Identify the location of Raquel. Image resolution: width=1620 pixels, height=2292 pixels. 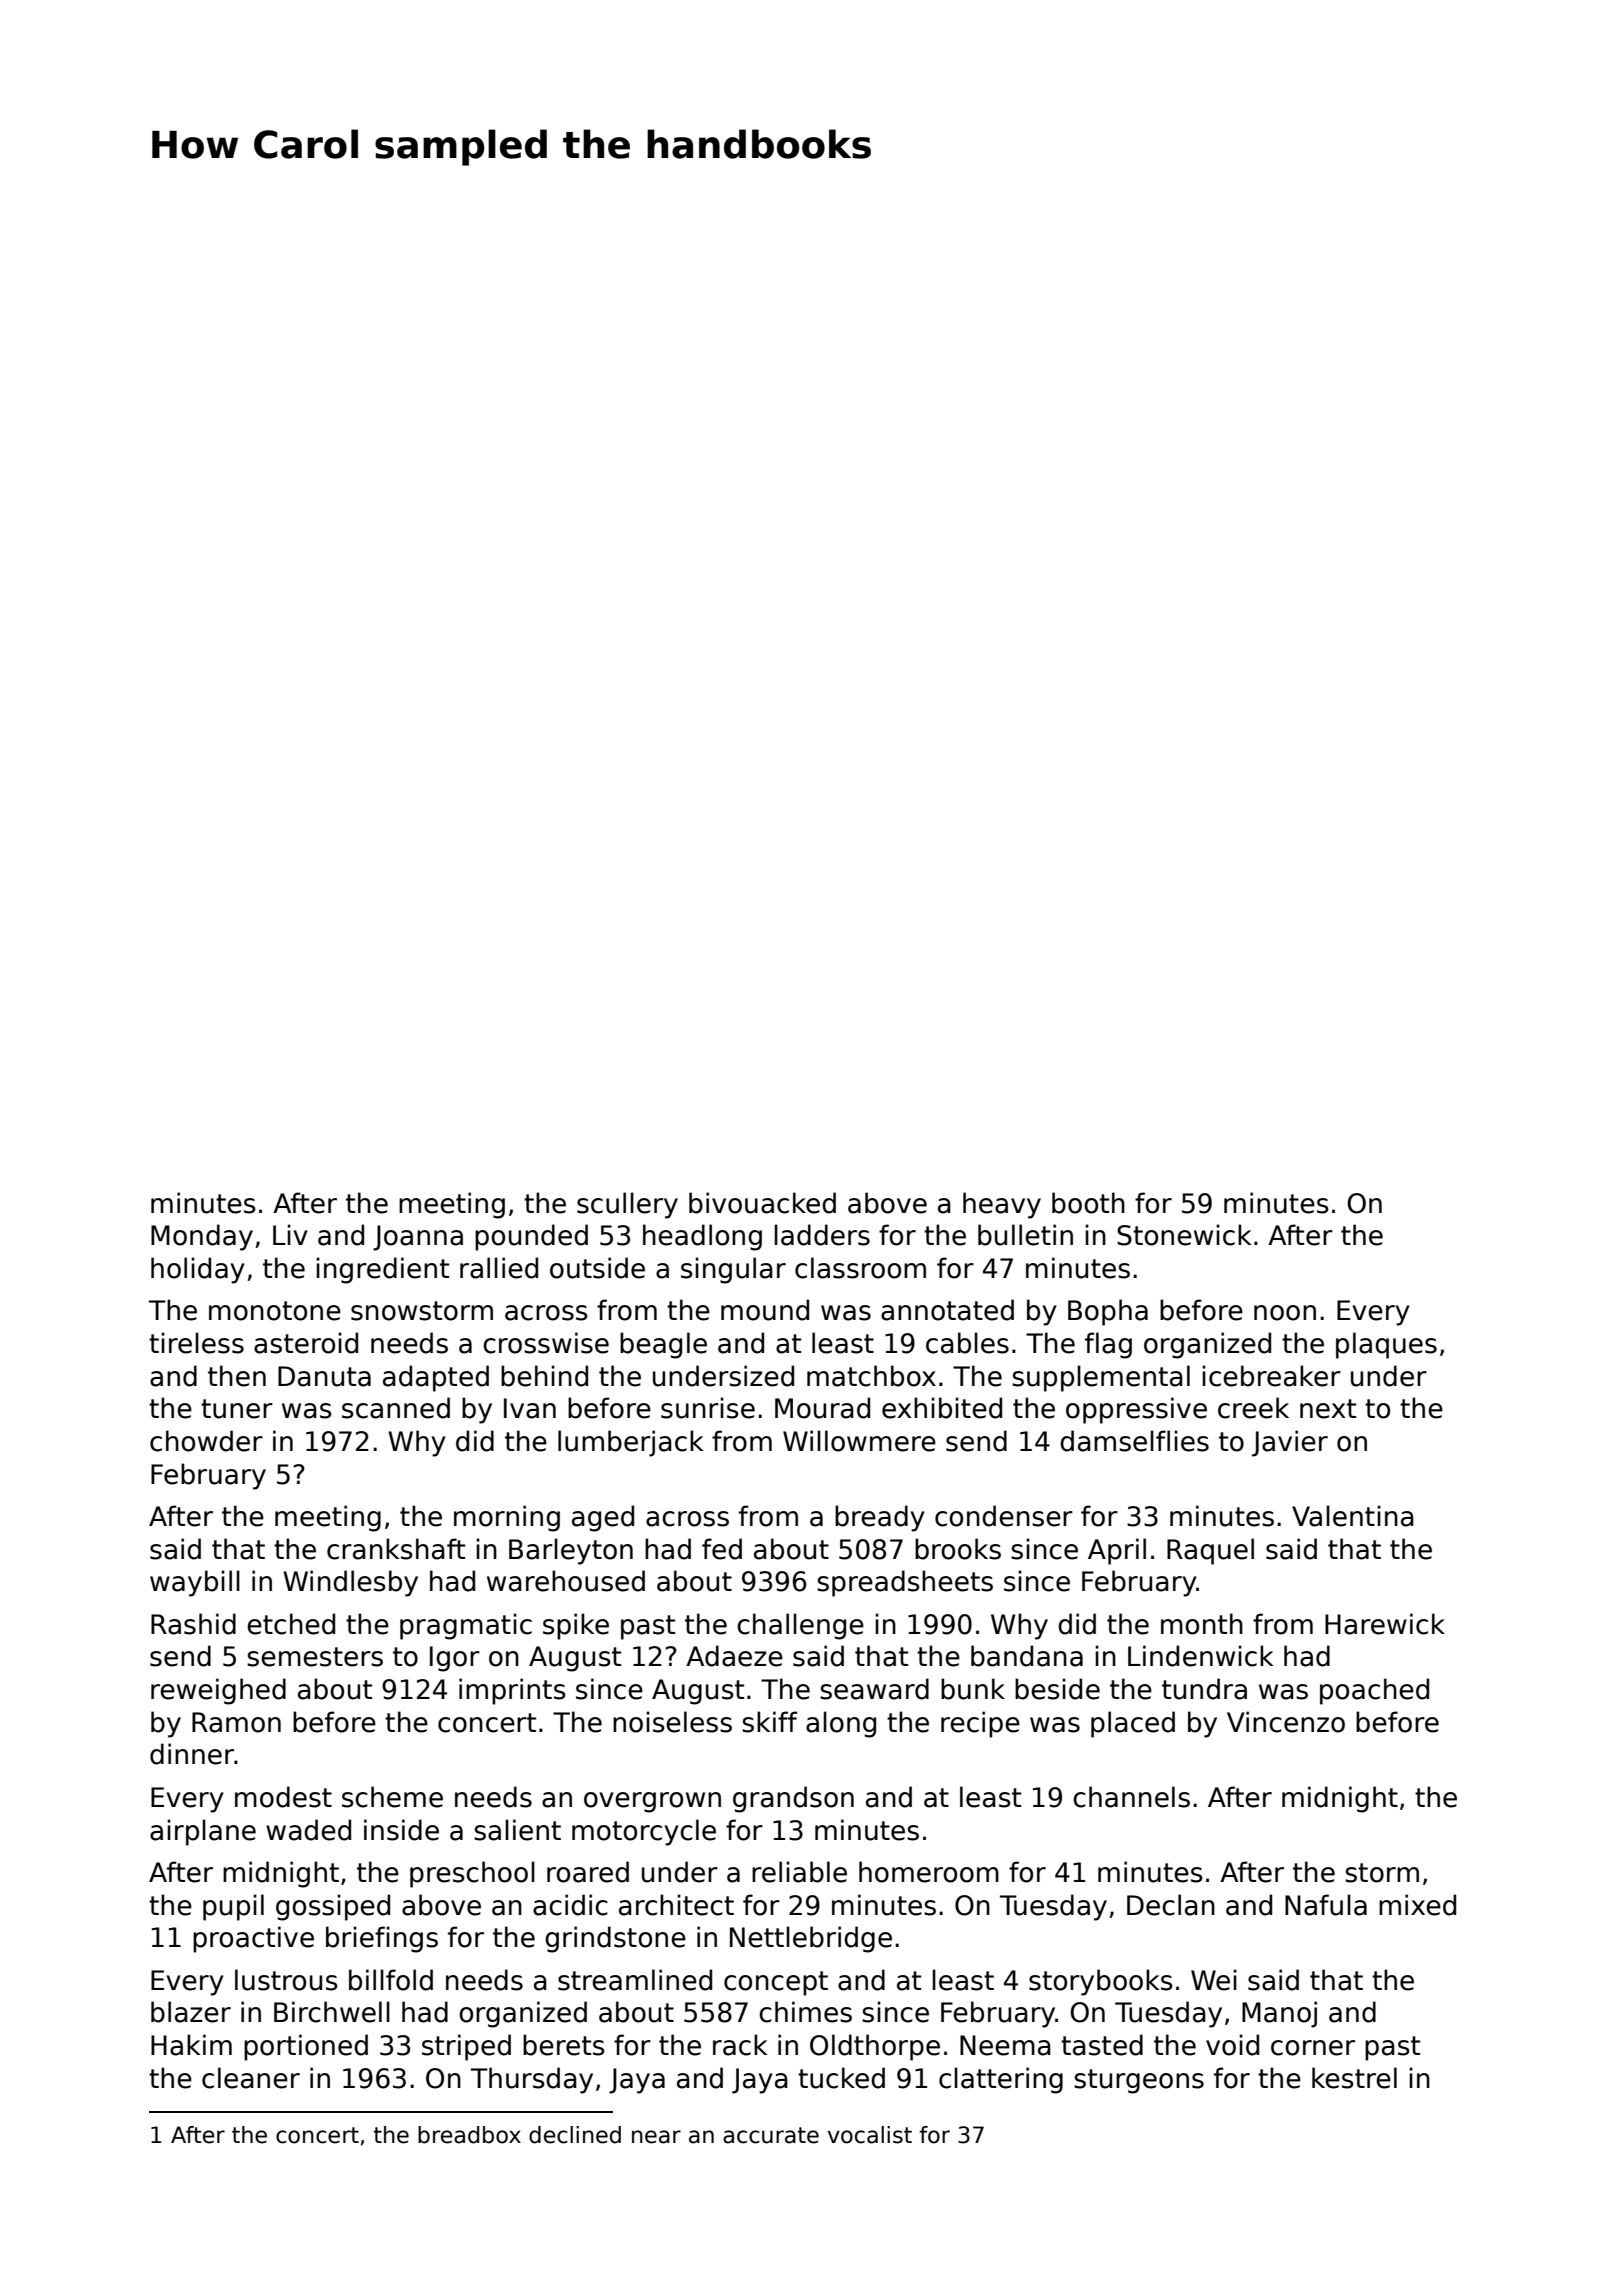
(1210, 1551).
